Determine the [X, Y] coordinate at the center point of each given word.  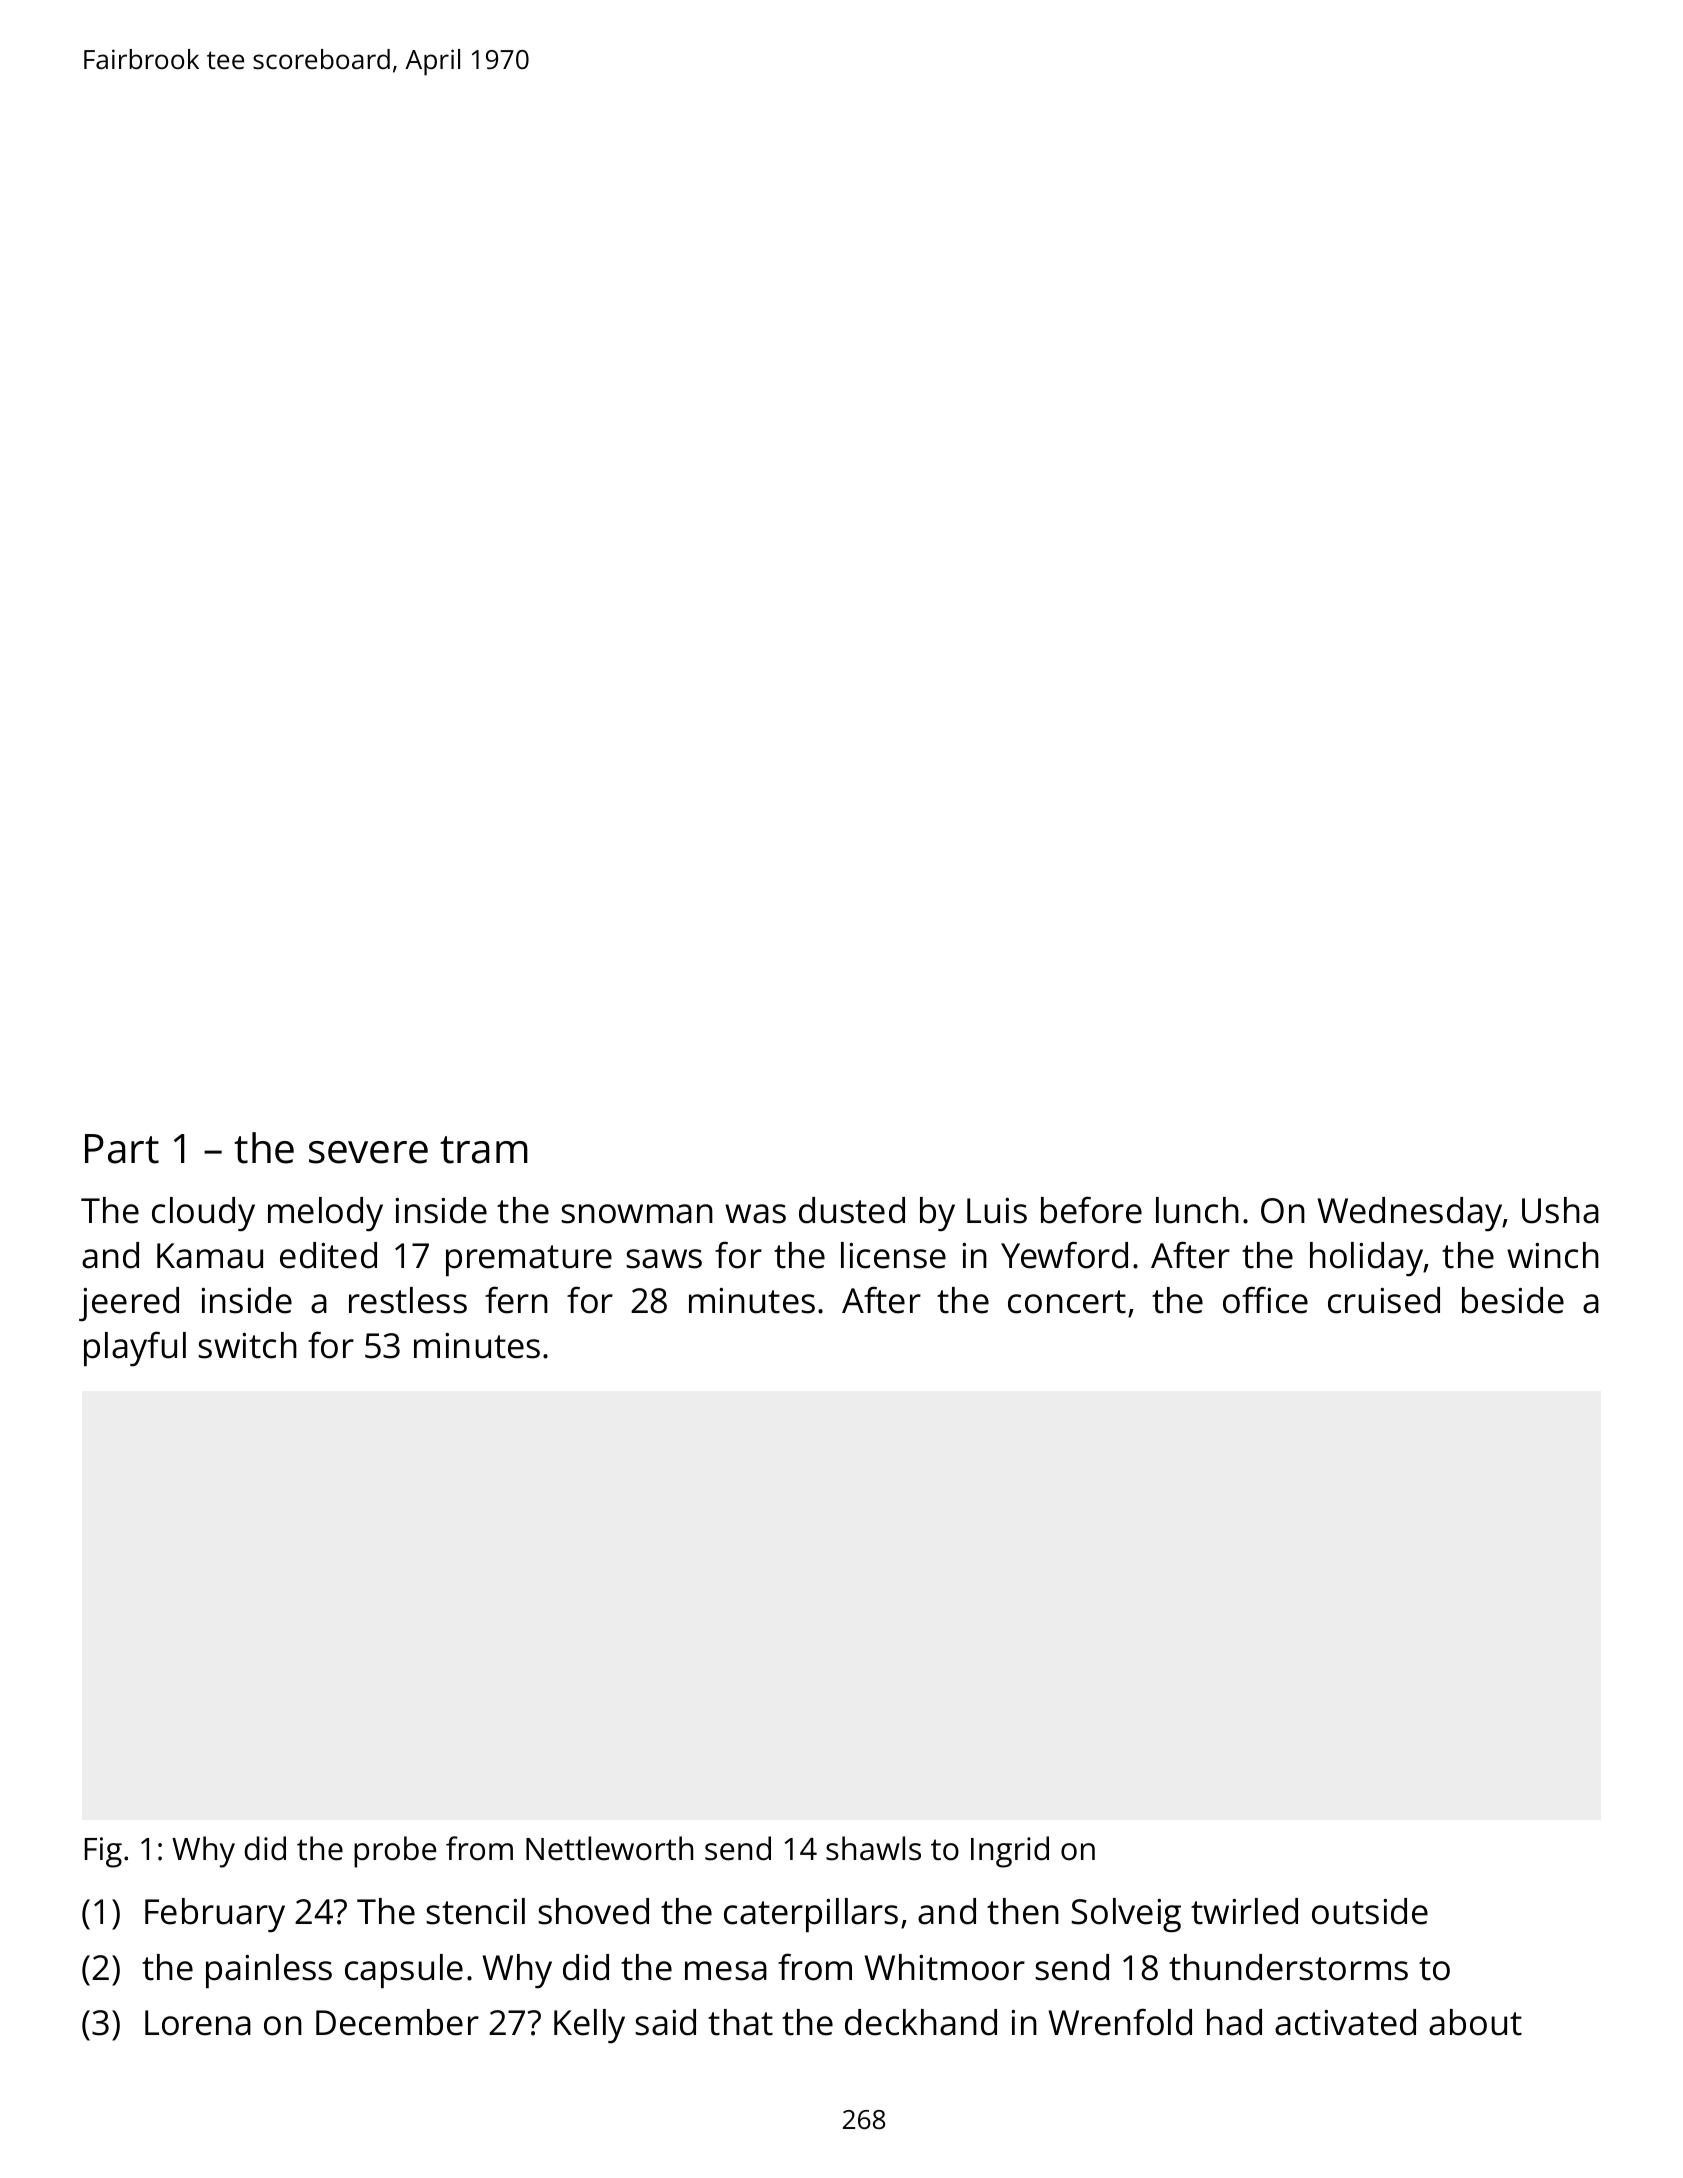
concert [1067, 1302]
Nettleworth [609, 1848]
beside [1513, 1300]
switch [247, 1345]
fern [516, 1300]
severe [368, 1152]
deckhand [921, 2022]
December [397, 2022]
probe [395, 1852]
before [1091, 1210]
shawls [873, 1848]
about [1475, 2022]
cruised [1384, 1300]
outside [1370, 1911]
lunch [1197, 1210]
